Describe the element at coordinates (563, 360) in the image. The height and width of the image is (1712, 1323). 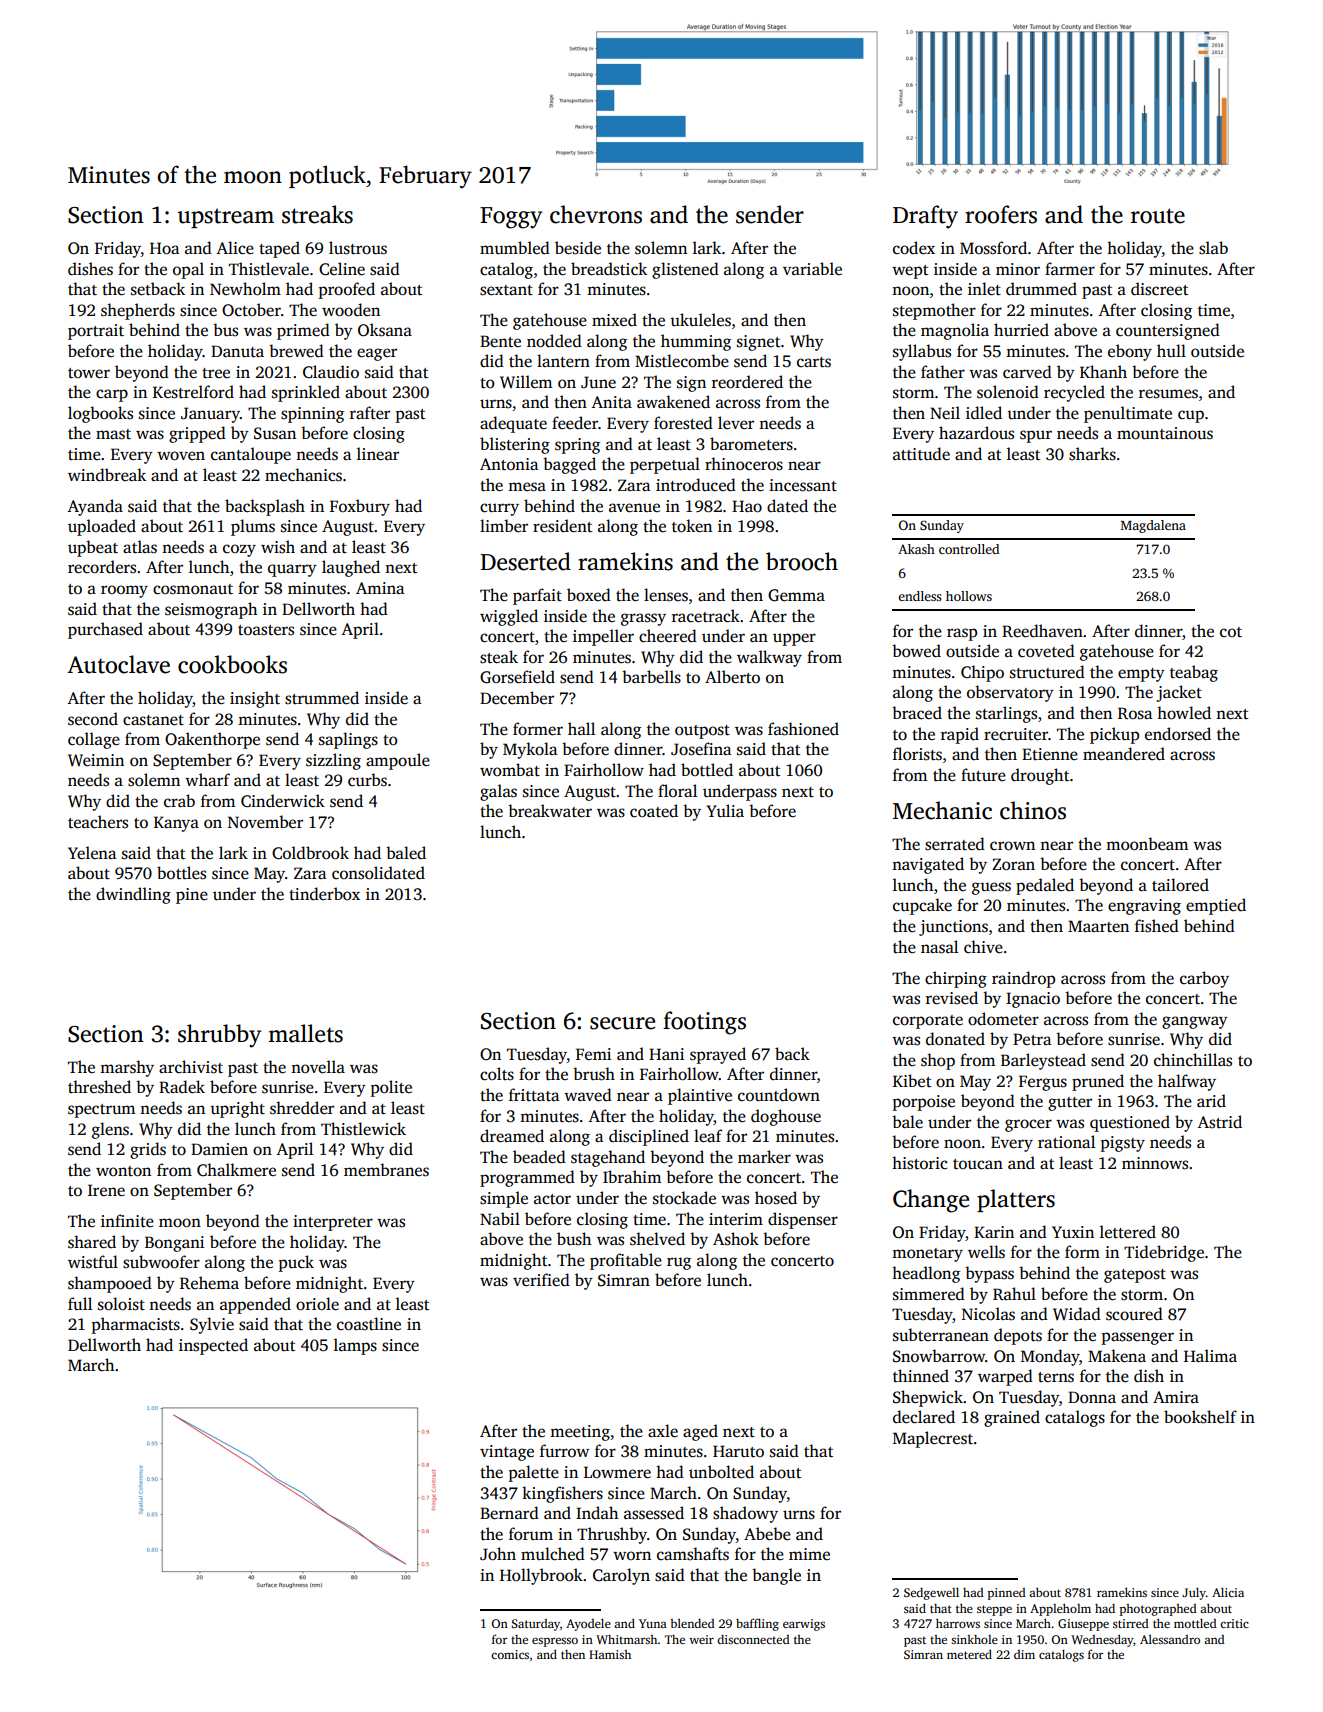
I see `lantern` at that location.
